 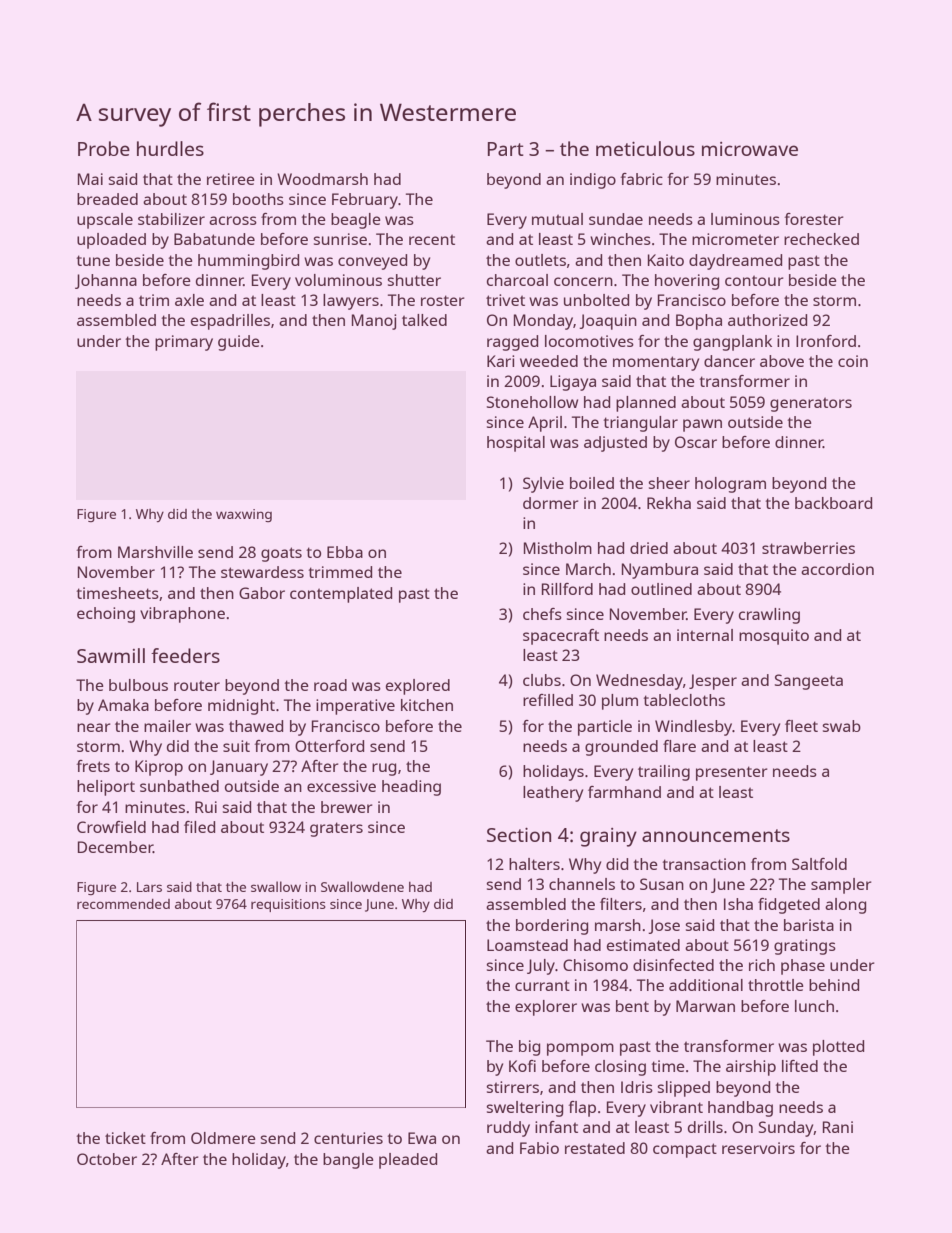 I want to click on Sawmill, so click(x=111, y=655).
